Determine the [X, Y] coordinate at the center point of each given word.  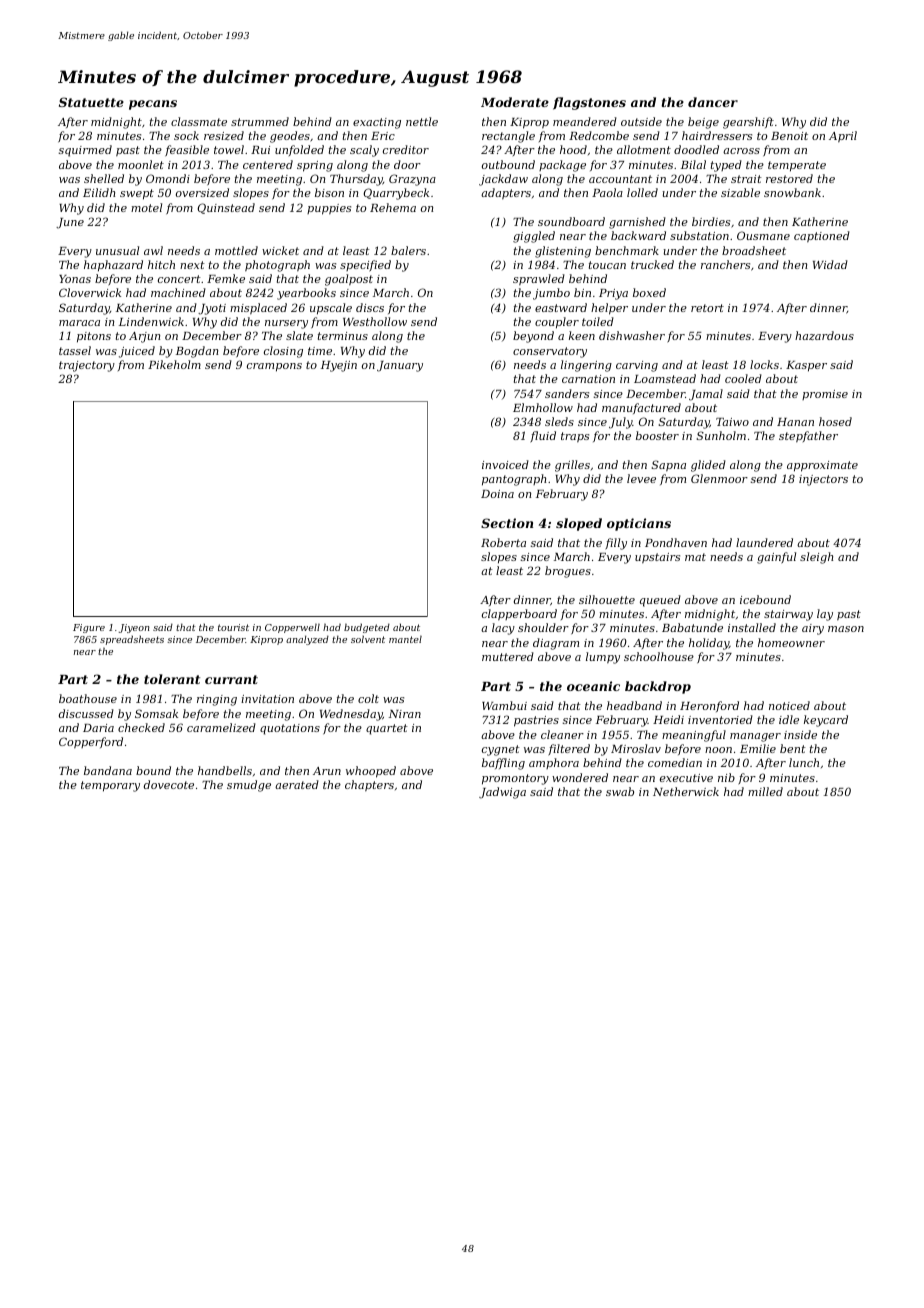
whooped [371, 772]
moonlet [141, 164]
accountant [620, 179]
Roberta [503, 542]
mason [846, 629]
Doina [497, 494]
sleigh [816, 558]
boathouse [88, 698]
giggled [534, 237]
